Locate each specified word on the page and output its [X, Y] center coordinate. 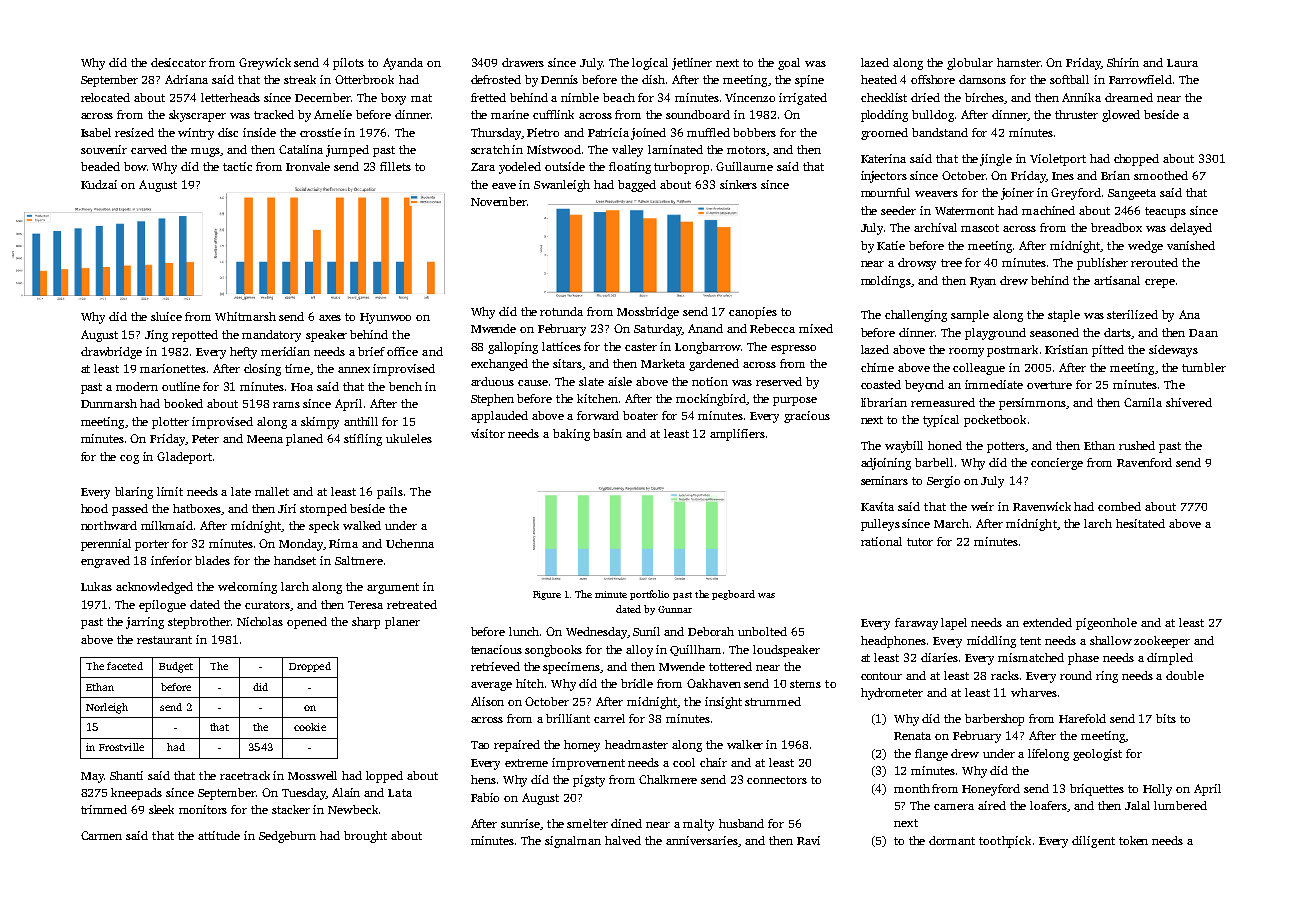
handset [295, 560]
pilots [348, 64]
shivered [1189, 402]
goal [789, 64]
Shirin [1123, 62]
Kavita [877, 506]
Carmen [101, 835]
